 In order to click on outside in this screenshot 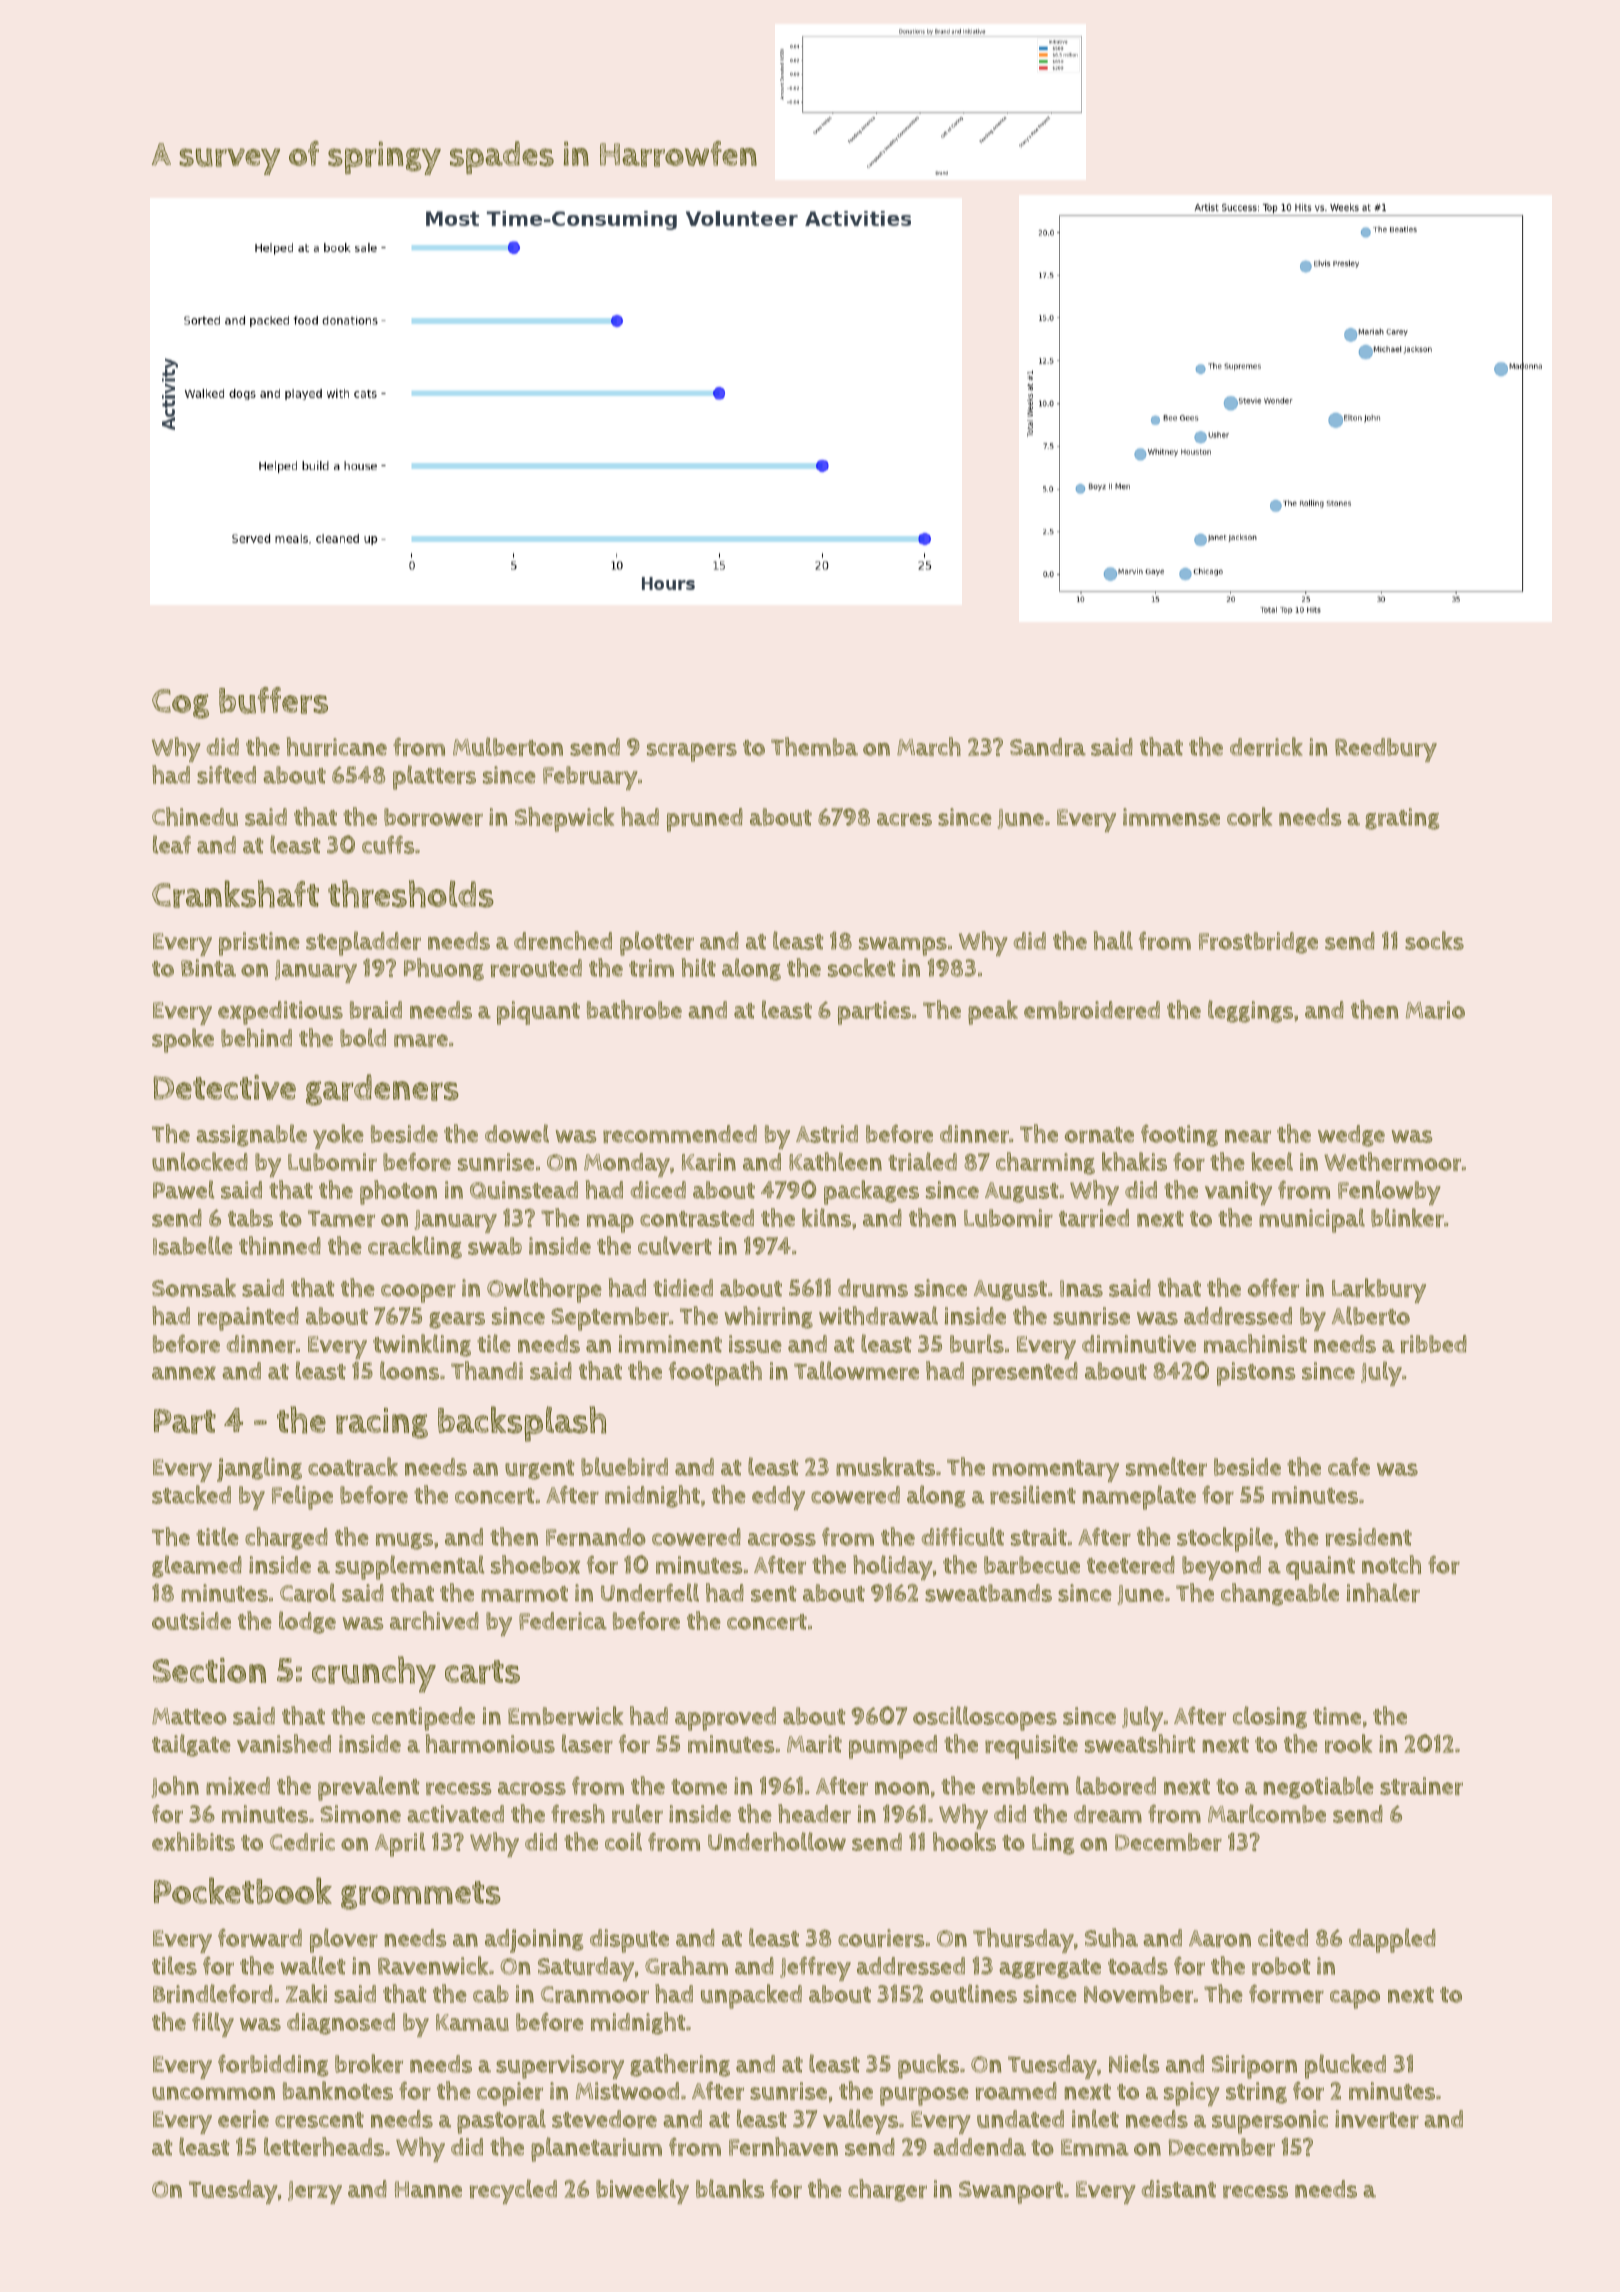, I will do `click(191, 1621)`.
